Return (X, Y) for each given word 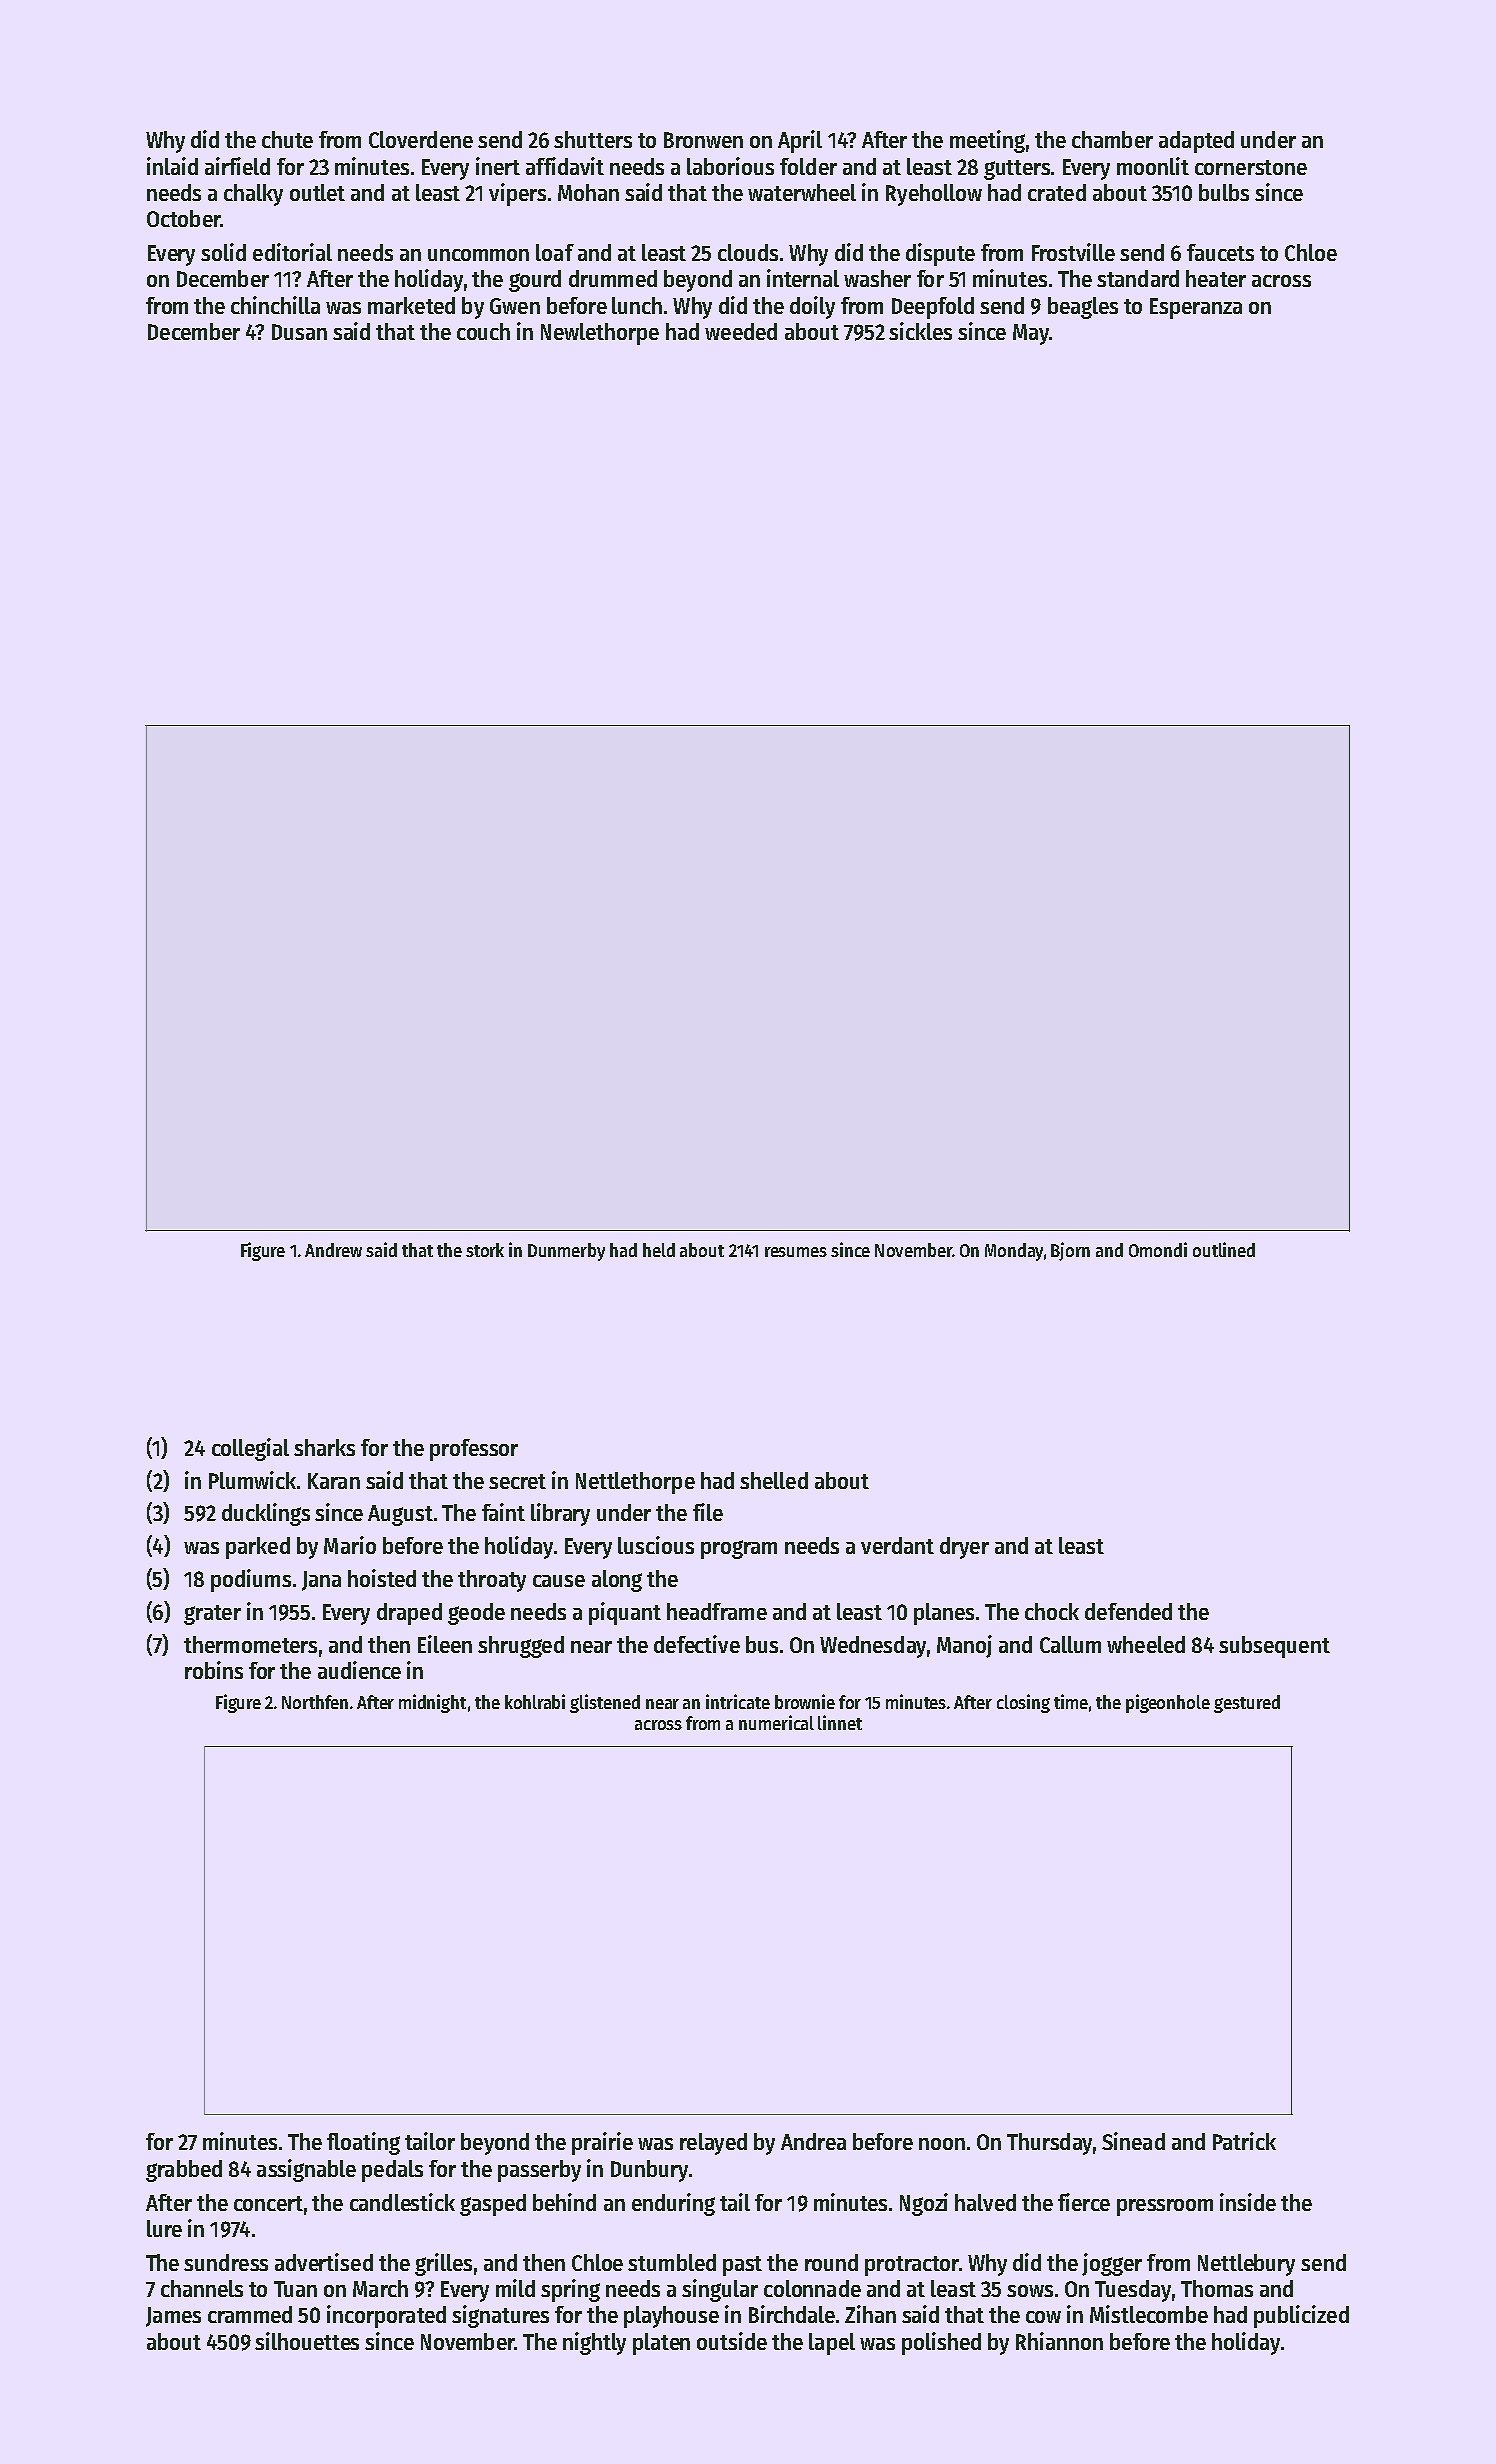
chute (287, 139)
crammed (250, 2314)
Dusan (299, 332)
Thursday (1049, 2144)
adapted (1196, 142)
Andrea (813, 2141)
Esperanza (1196, 308)
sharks (324, 1447)
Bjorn (1070, 1251)
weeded (741, 331)
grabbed (184, 2171)
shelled (774, 1480)
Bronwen (703, 140)
